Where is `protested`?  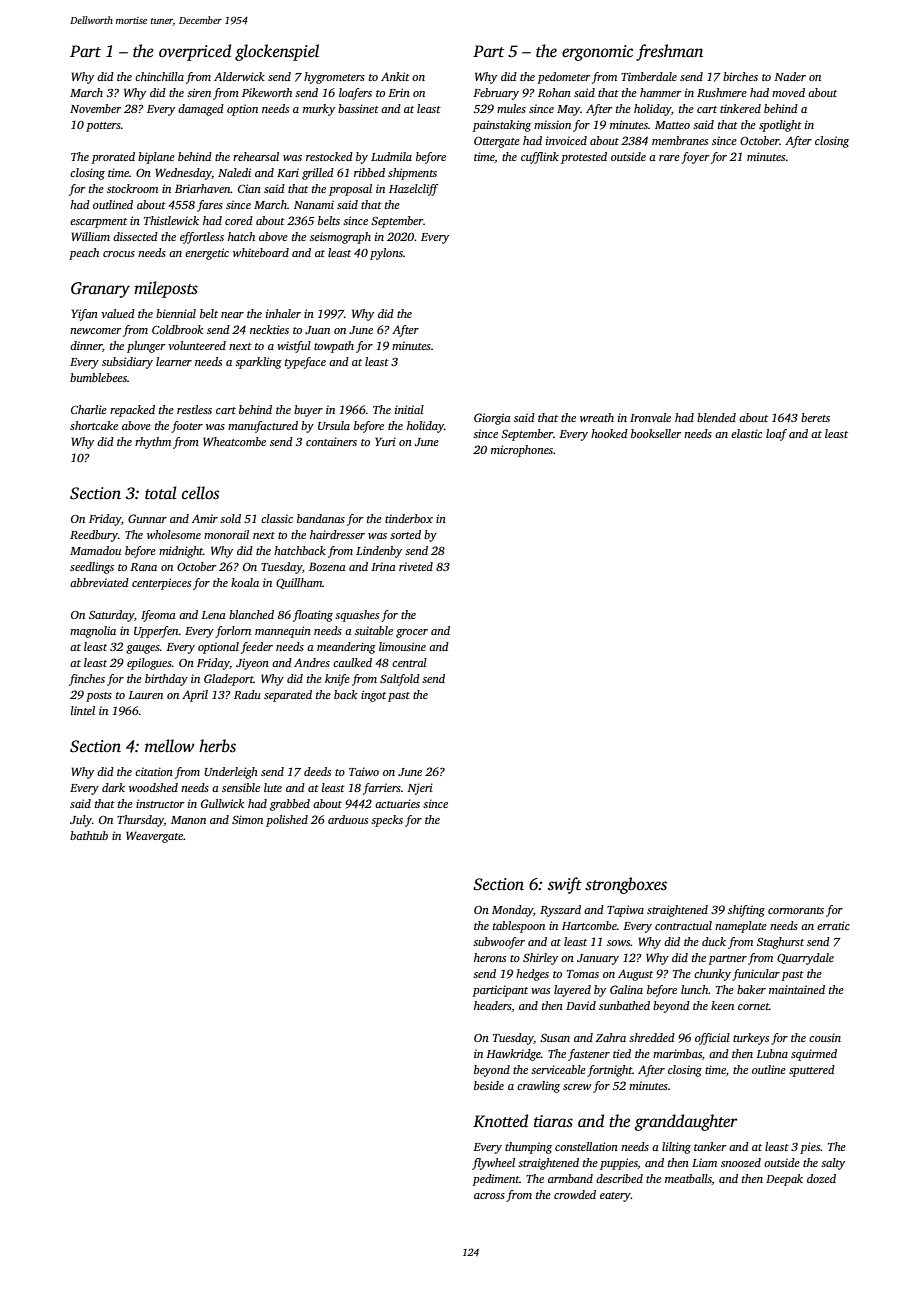
protested is located at coordinates (584, 158).
